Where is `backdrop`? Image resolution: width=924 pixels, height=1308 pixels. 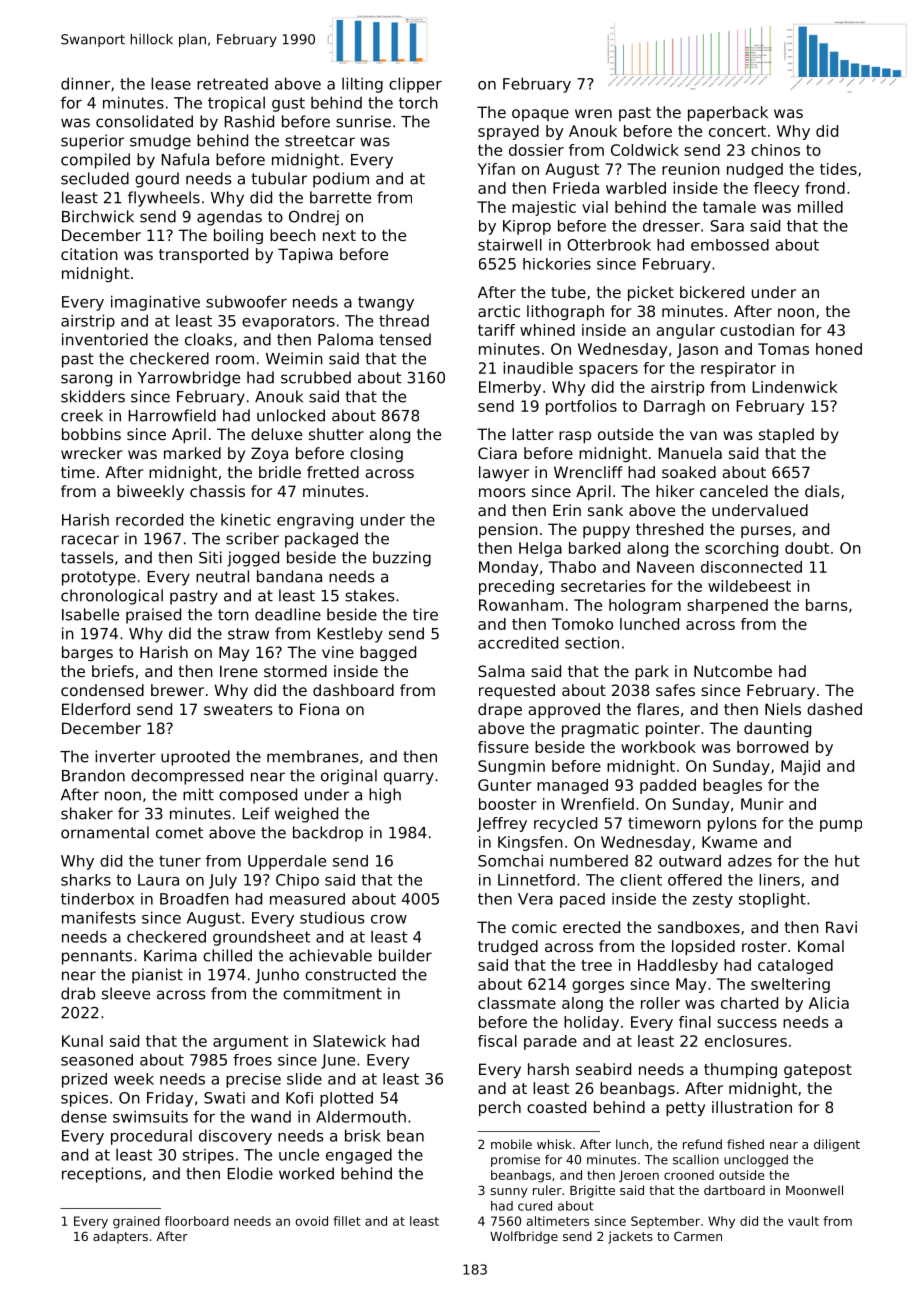
backdrop is located at coordinates (328, 834).
